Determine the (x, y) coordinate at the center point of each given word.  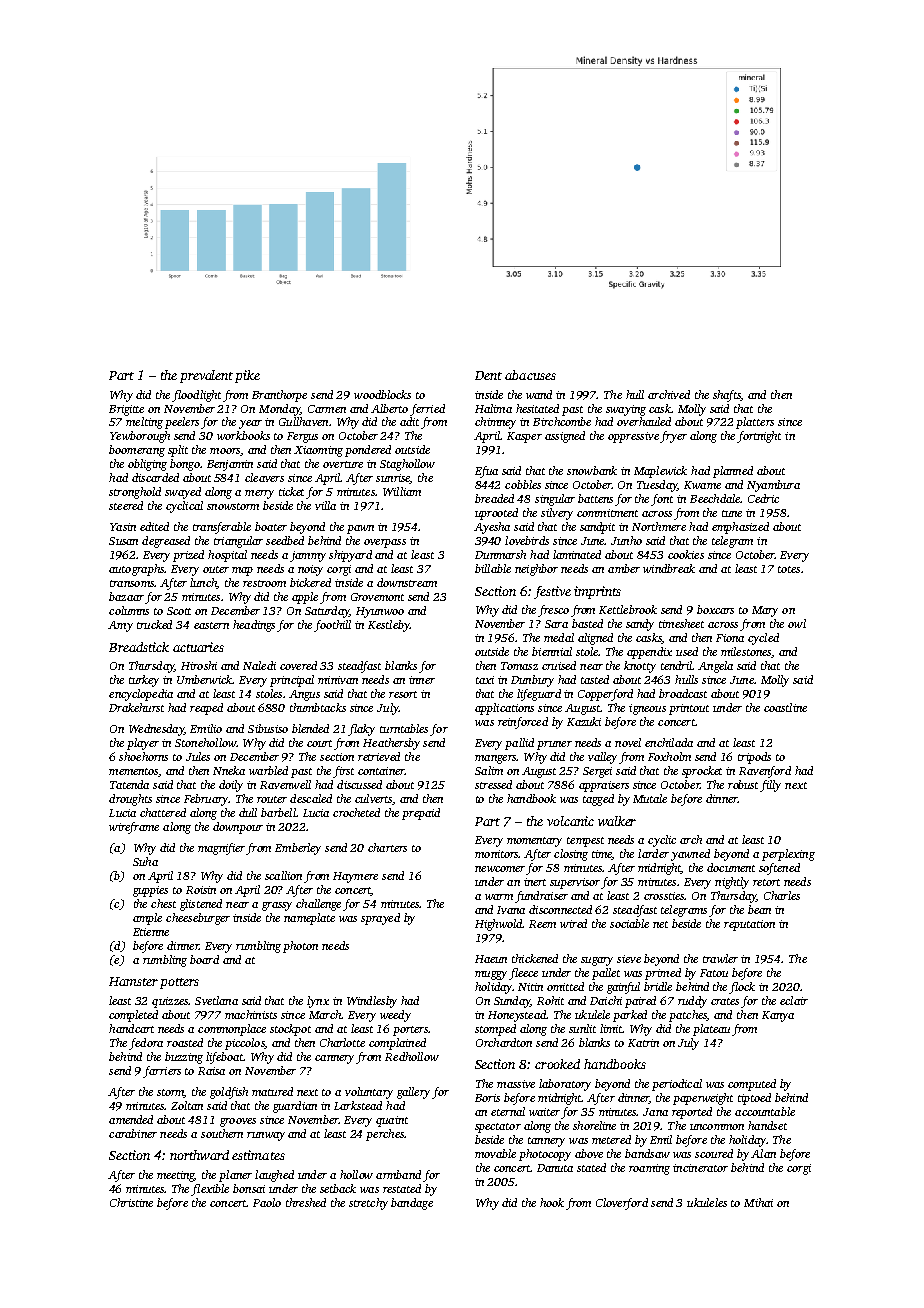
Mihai (758, 1202)
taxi (485, 680)
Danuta (555, 1168)
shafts (727, 396)
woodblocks (382, 394)
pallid (519, 744)
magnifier (221, 849)
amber (624, 568)
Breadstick (139, 647)
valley (602, 758)
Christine (131, 1202)
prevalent (206, 376)
